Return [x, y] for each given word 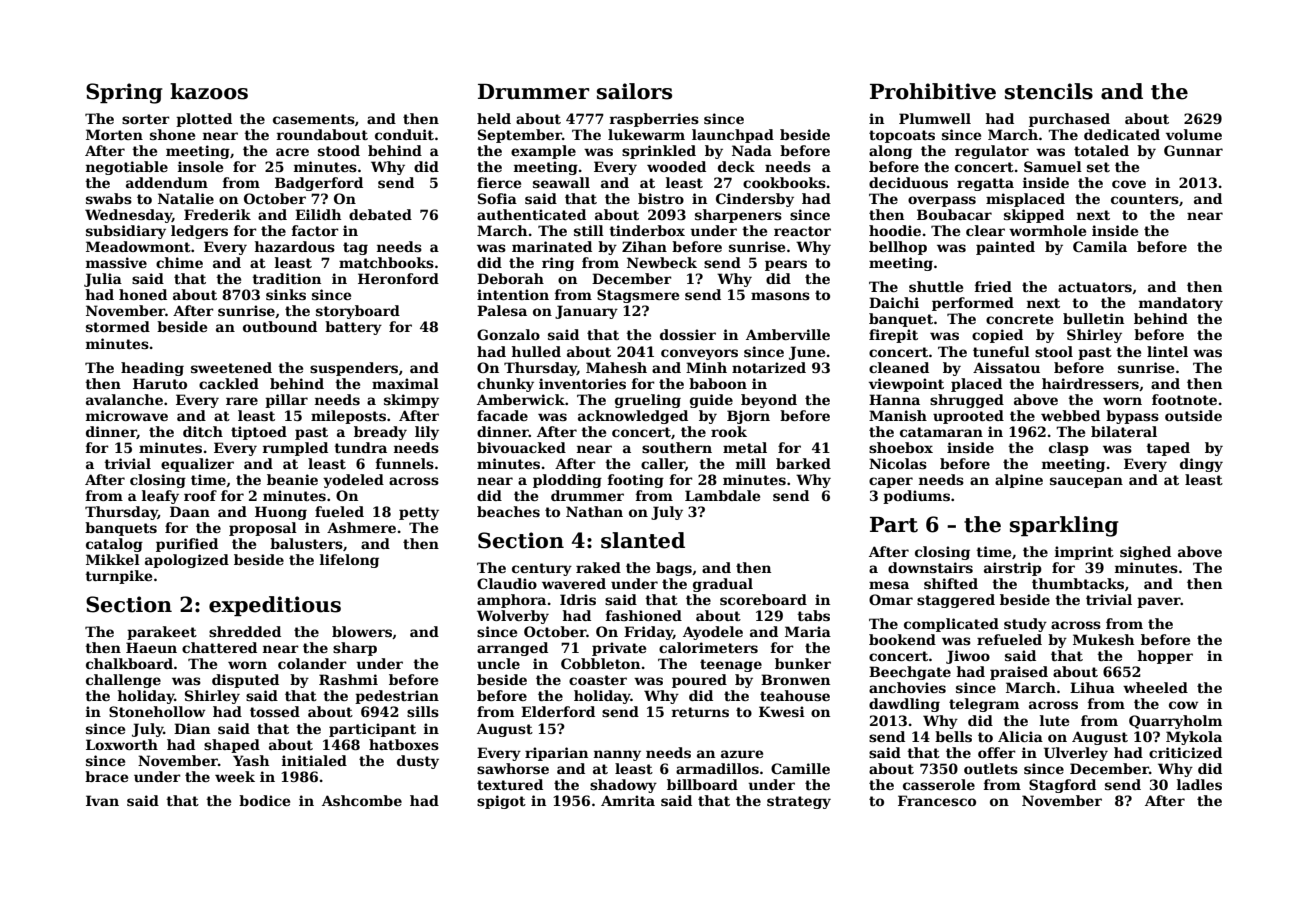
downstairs [930, 567]
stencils [1049, 91]
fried [993, 286]
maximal [405, 383]
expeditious [275, 606]
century [542, 569]
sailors [634, 91]
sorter [146, 119]
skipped [1034, 216]
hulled [536, 351]
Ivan [102, 800]
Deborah [510, 278]
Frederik [217, 214]
